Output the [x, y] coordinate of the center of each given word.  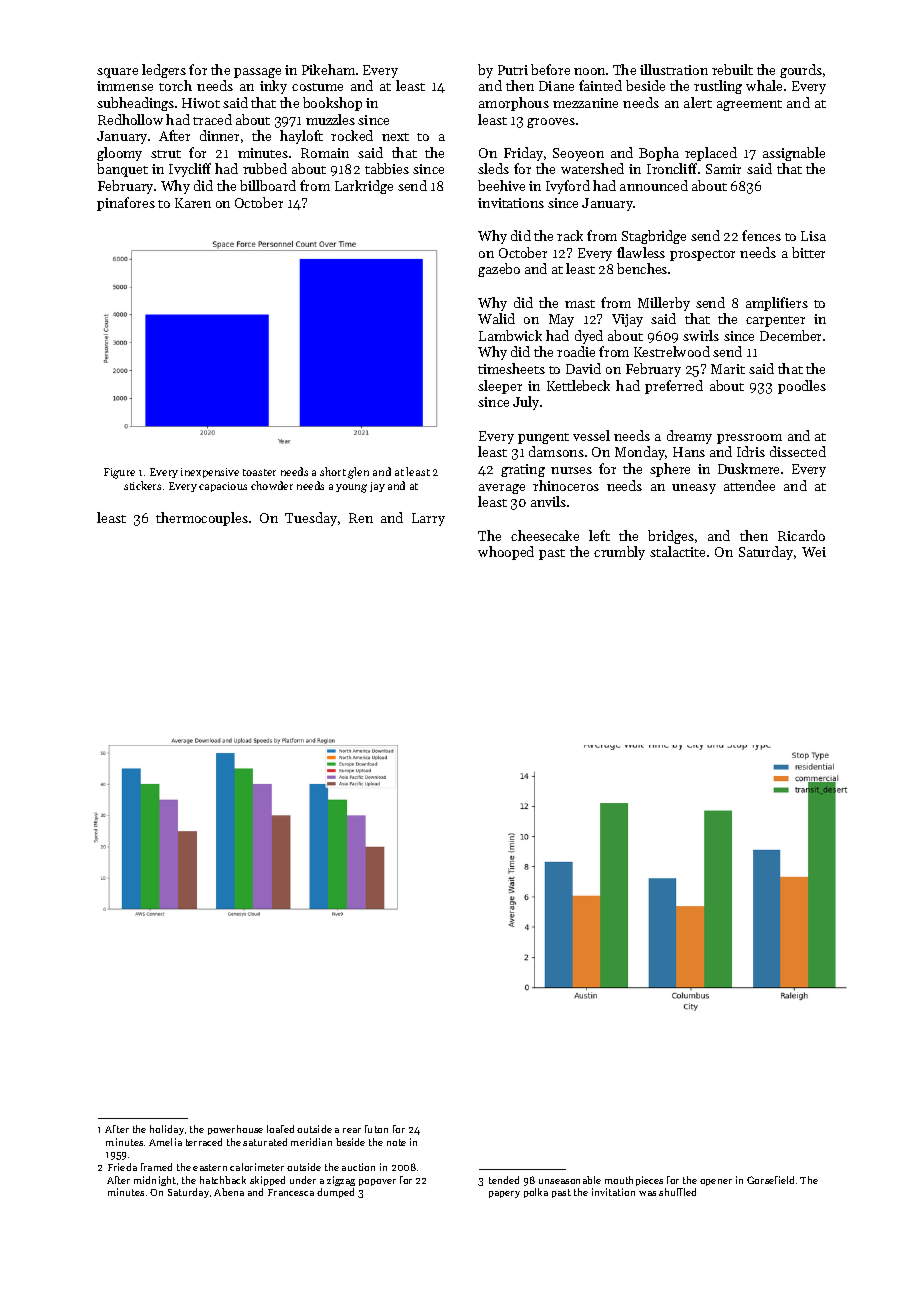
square [117, 73]
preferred [674, 387]
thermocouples [202, 519]
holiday [167, 1130]
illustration [674, 69]
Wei [814, 552]
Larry [428, 519]
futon [376, 1129]
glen [358, 473]
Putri [513, 70]
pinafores [126, 204]
